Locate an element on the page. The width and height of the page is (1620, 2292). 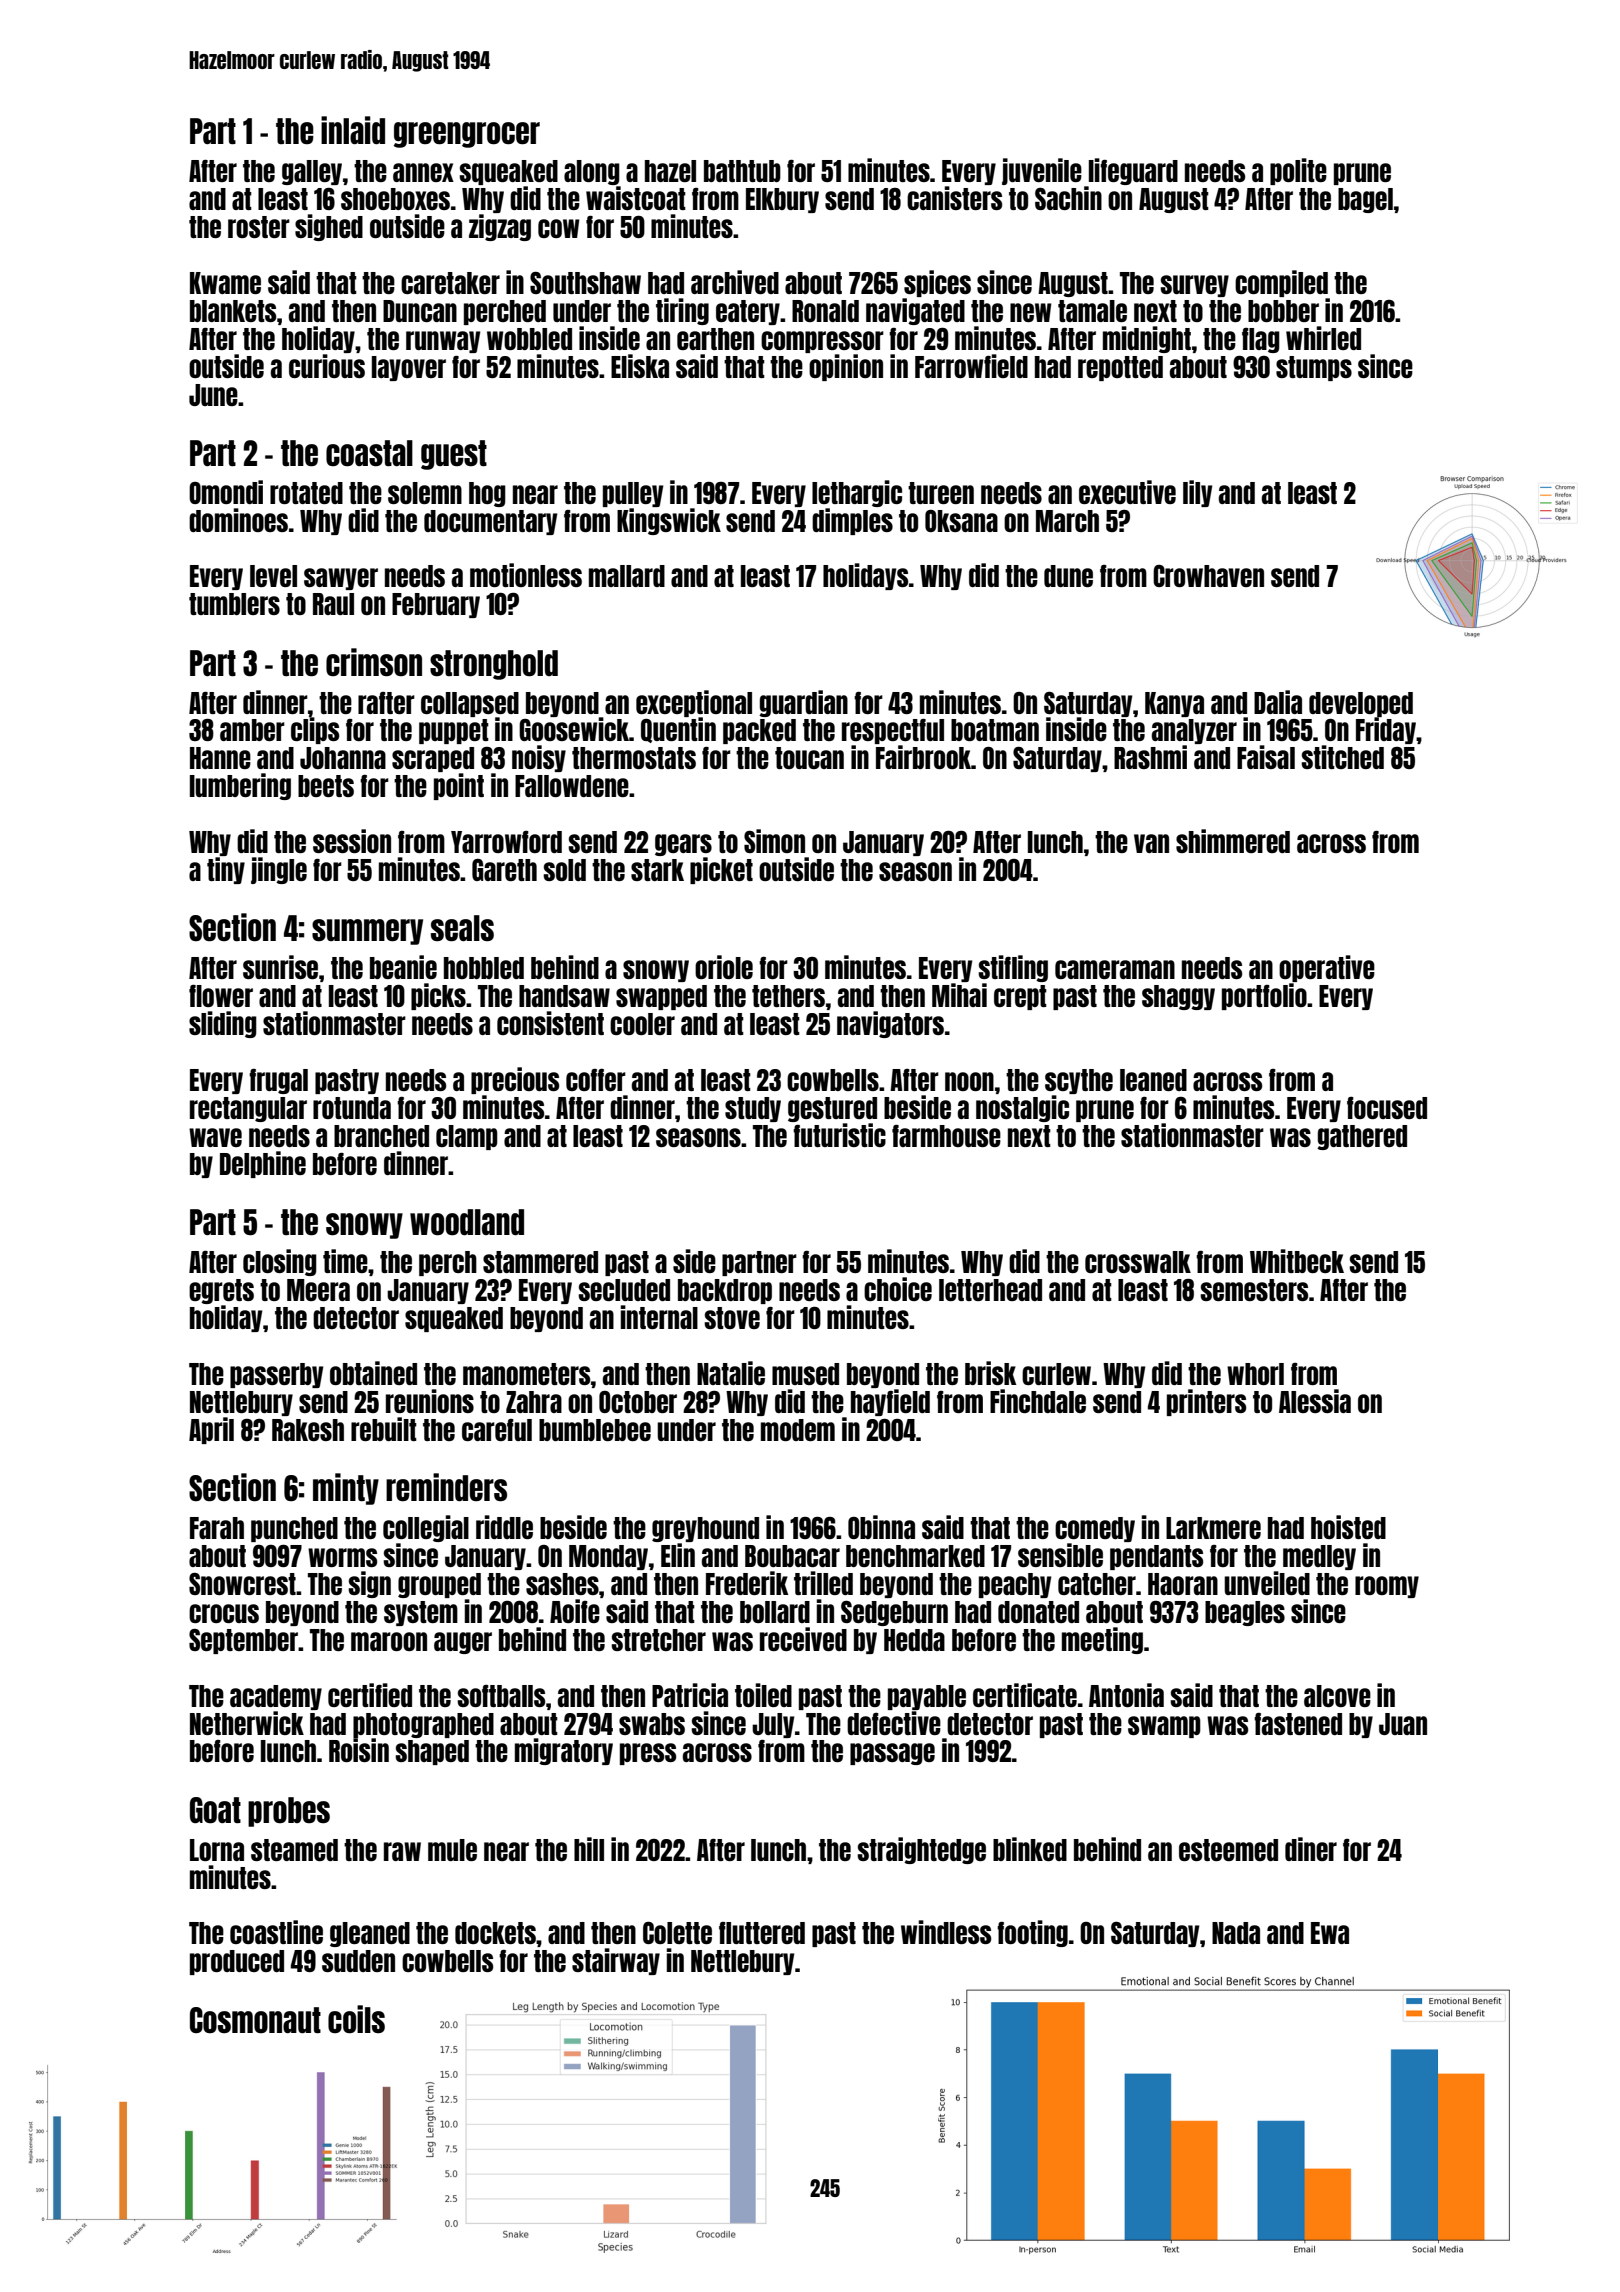
exceptional is located at coordinates (694, 703).
